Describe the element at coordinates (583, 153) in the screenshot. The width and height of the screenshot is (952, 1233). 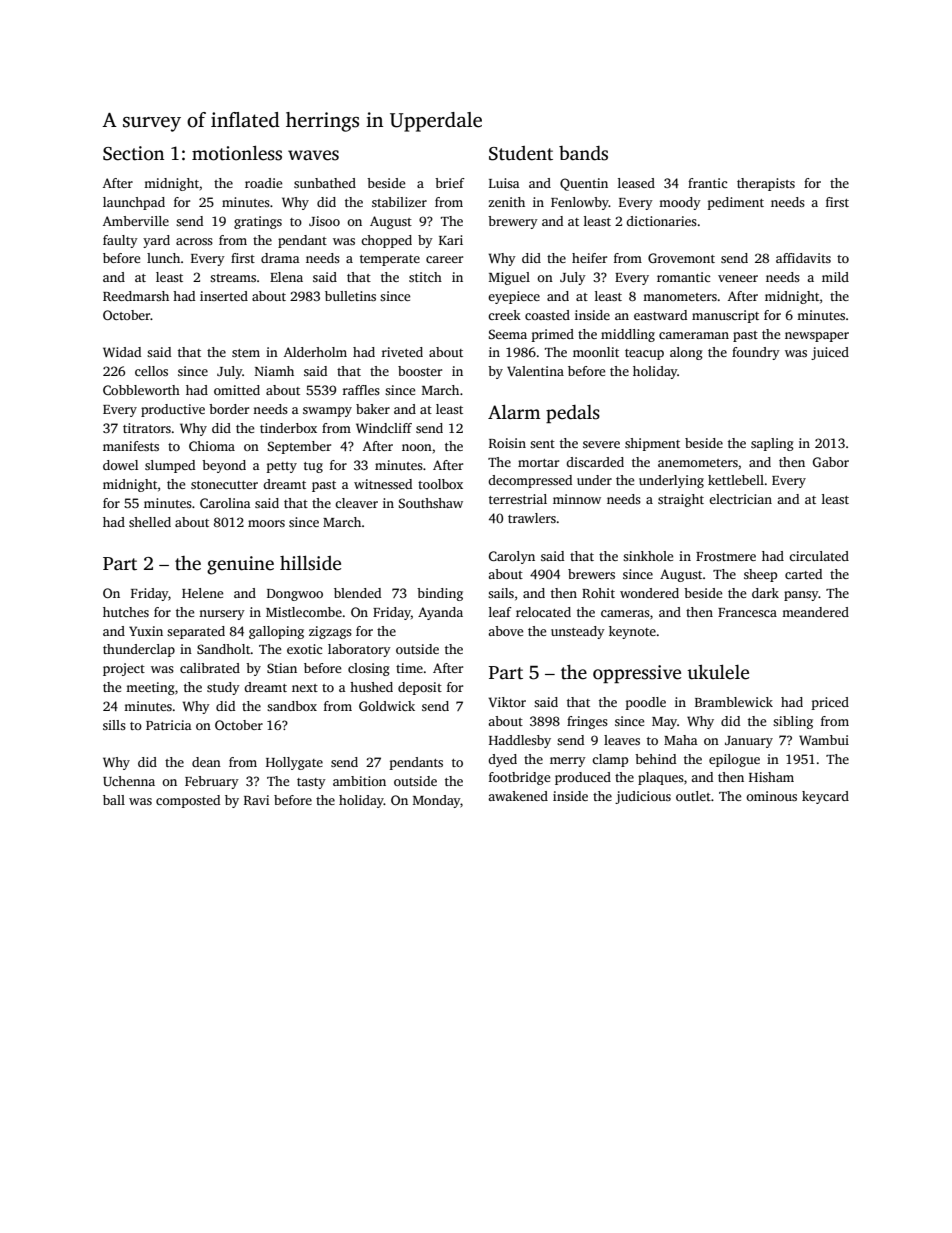
I see `bands` at that location.
